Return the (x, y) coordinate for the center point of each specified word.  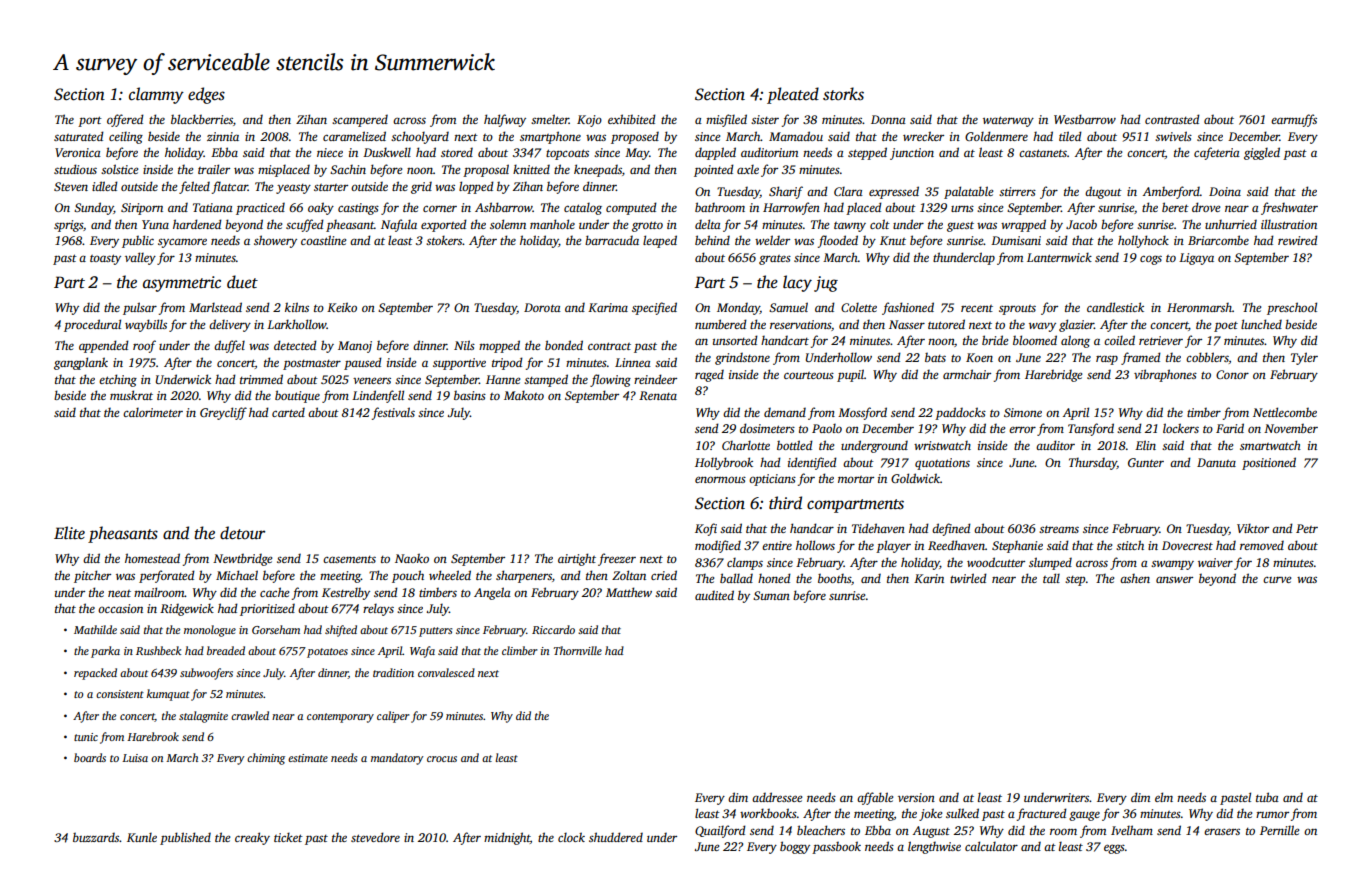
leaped (660, 241)
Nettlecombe (1285, 412)
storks (843, 94)
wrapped (1023, 225)
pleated (793, 95)
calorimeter (153, 412)
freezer (617, 559)
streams (1059, 529)
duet (242, 282)
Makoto (524, 395)
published (185, 838)
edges (206, 95)
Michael (237, 575)
